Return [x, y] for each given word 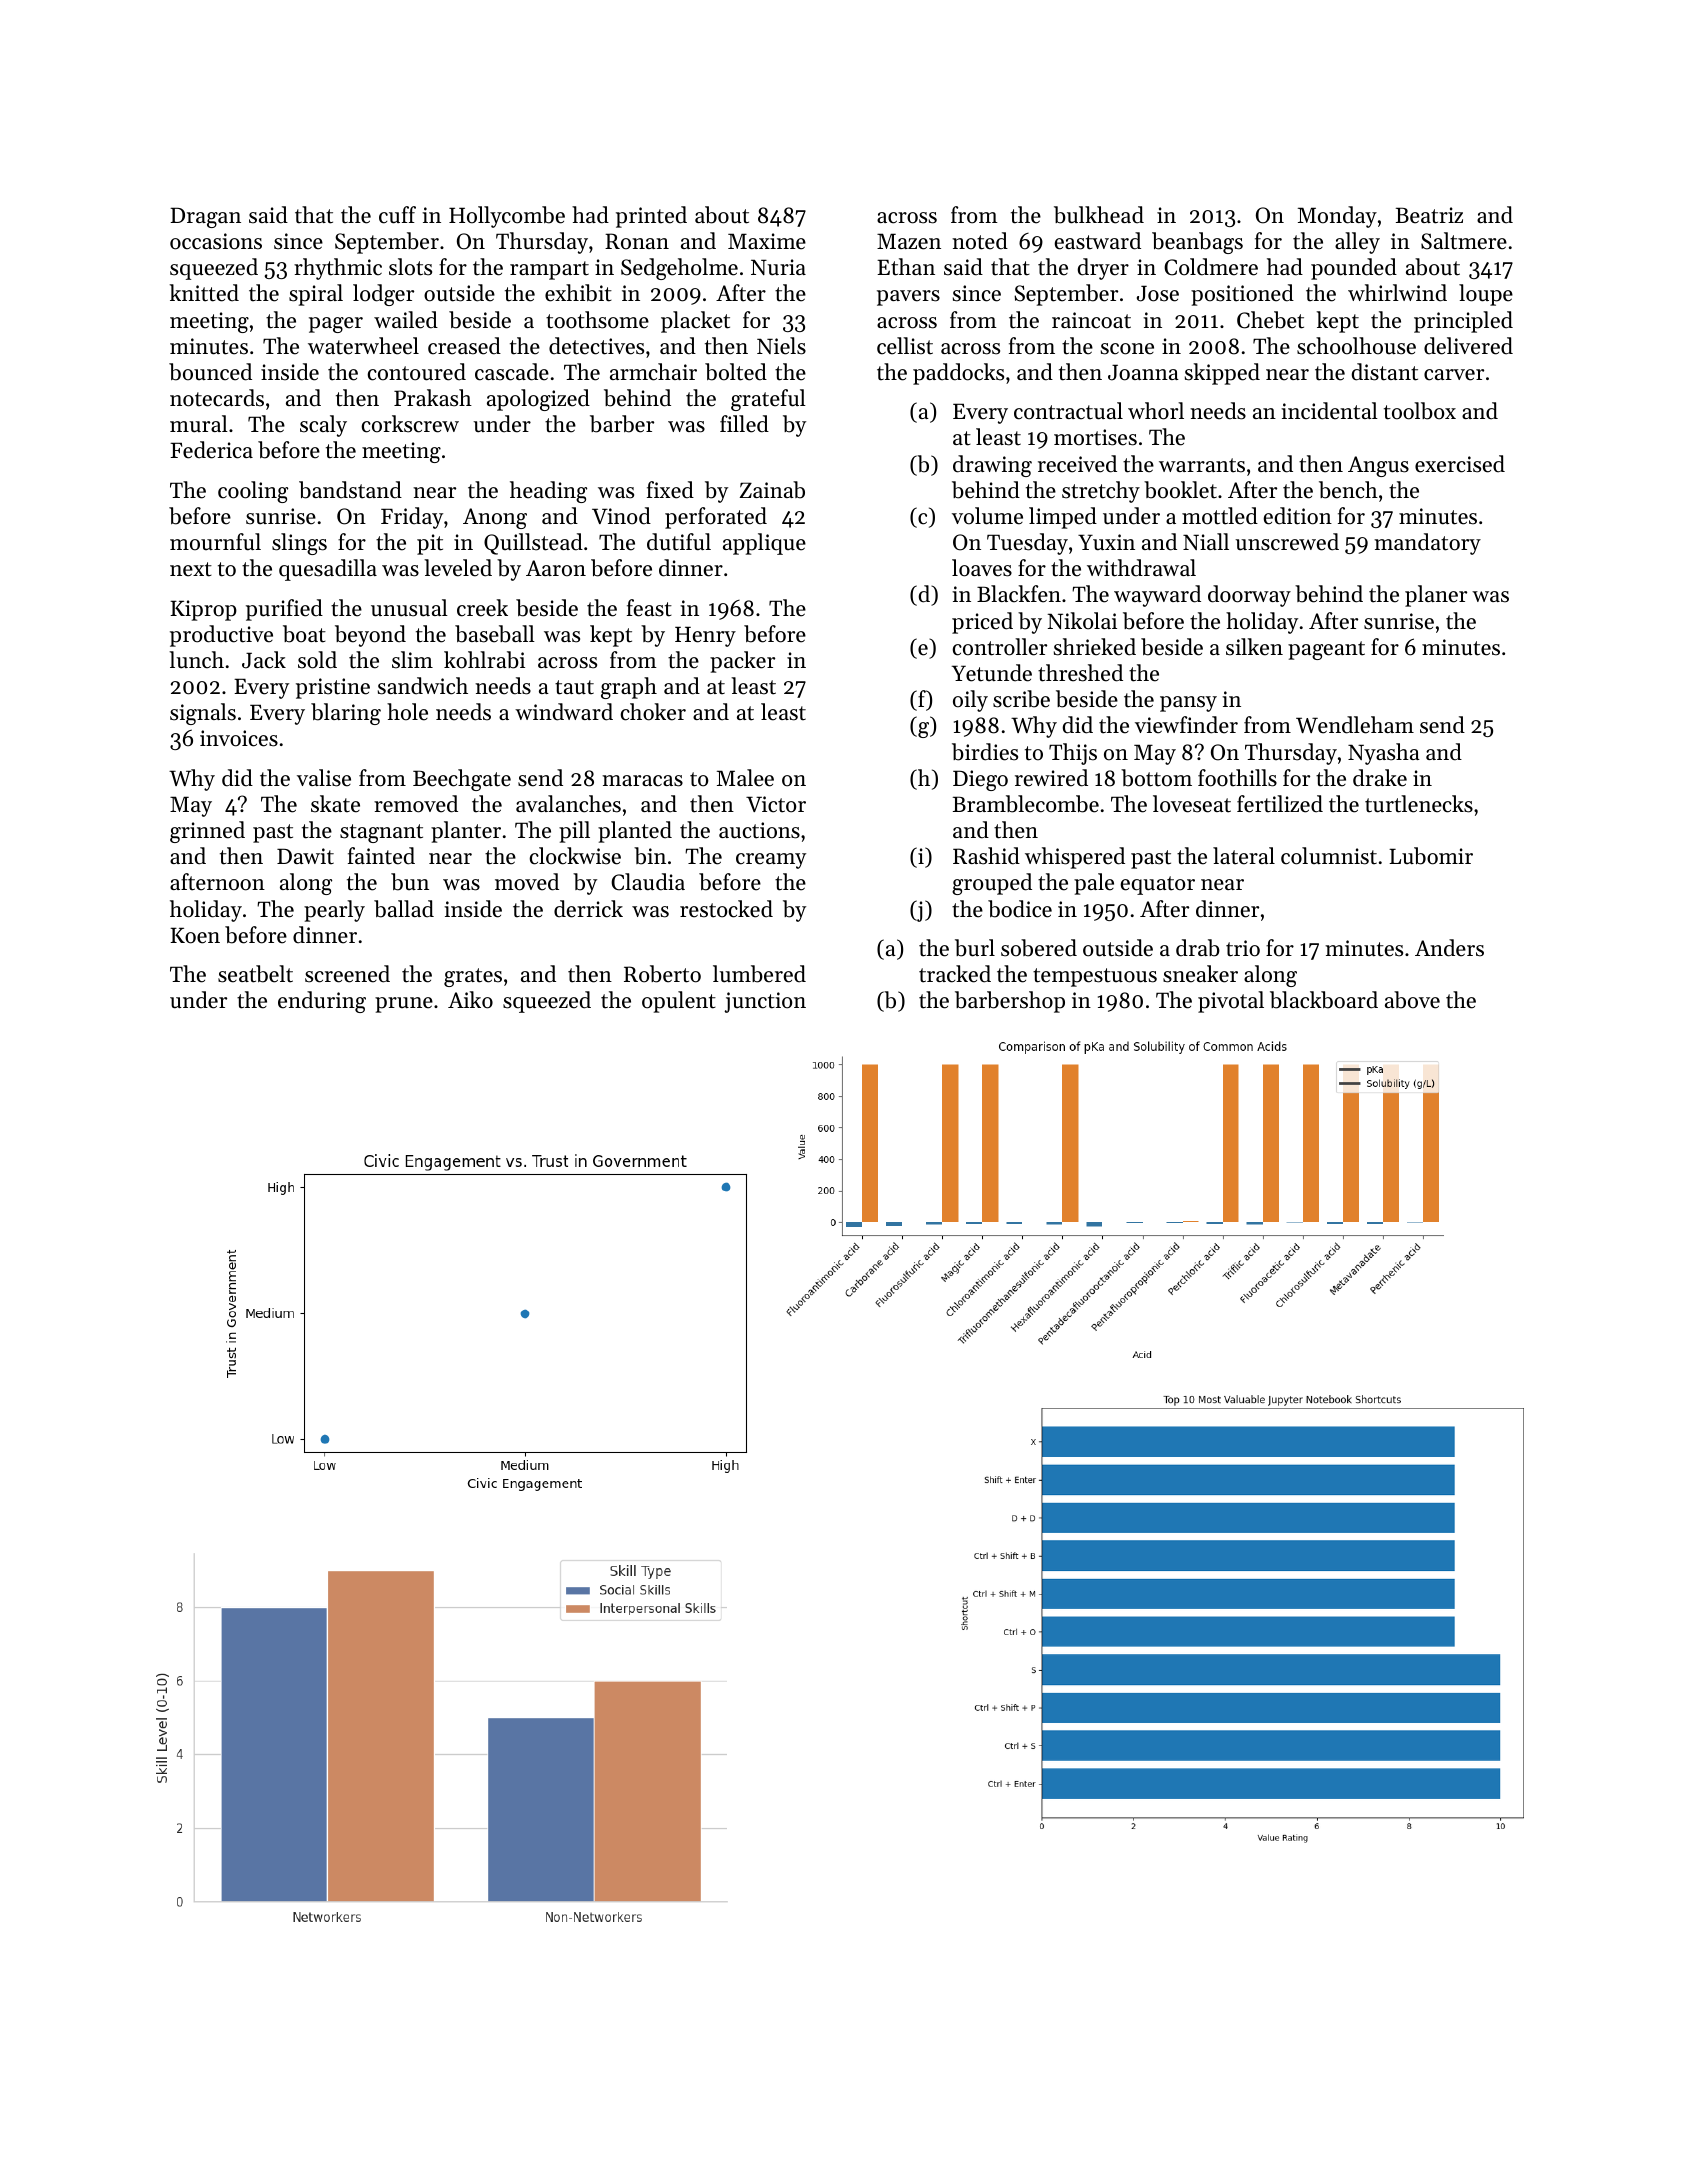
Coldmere [1211, 267]
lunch [196, 660]
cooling [253, 492]
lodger [383, 295]
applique [764, 544]
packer [742, 662]
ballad [404, 909]
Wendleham [1355, 725]
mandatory [1427, 544]
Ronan [637, 241]
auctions [759, 830]
